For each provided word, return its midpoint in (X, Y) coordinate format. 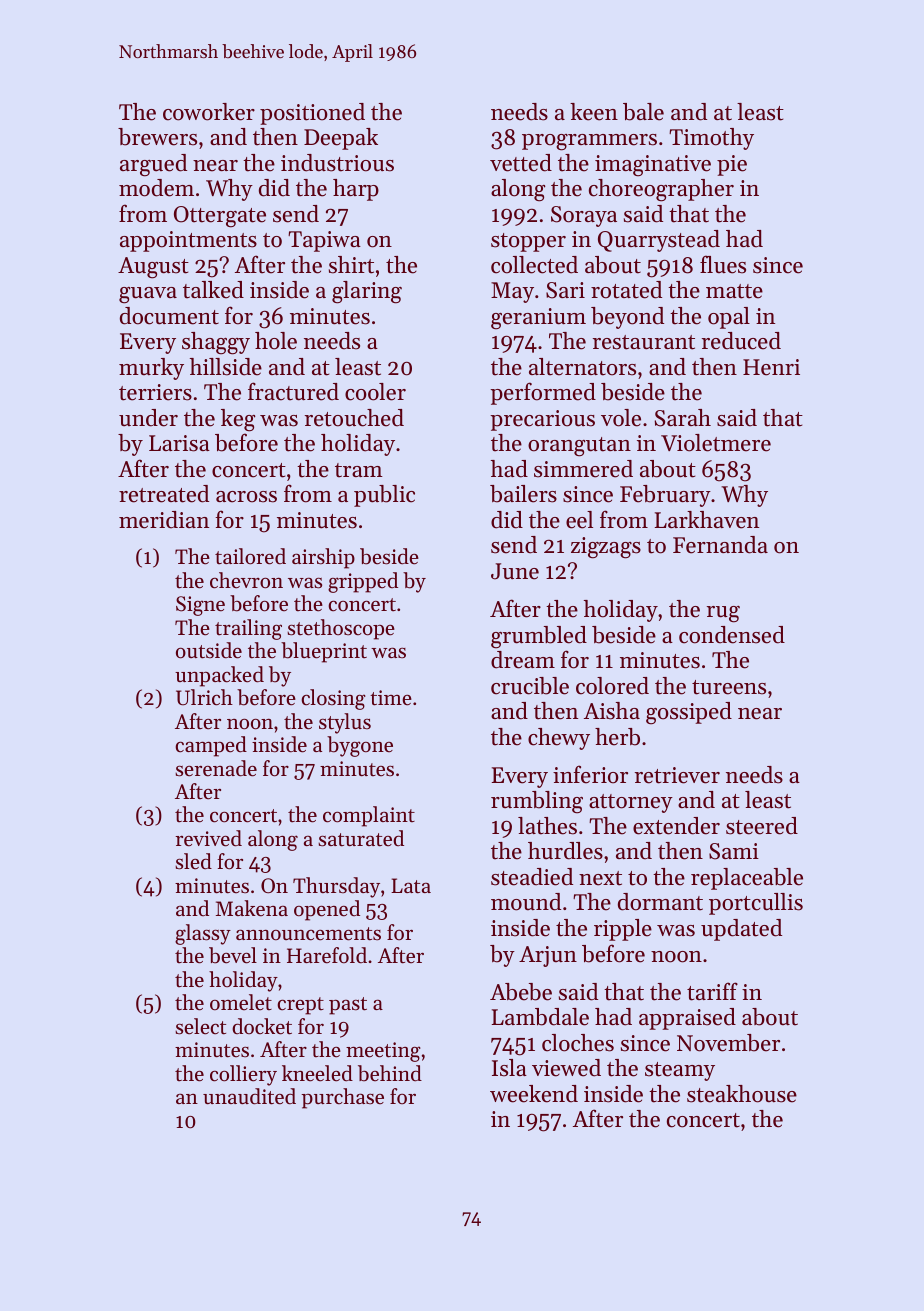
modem (156, 188)
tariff (712, 991)
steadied (532, 877)
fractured (293, 391)
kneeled (317, 1073)
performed (543, 393)
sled (193, 861)
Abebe (521, 992)
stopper (528, 242)
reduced (741, 341)
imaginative (653, 166)
